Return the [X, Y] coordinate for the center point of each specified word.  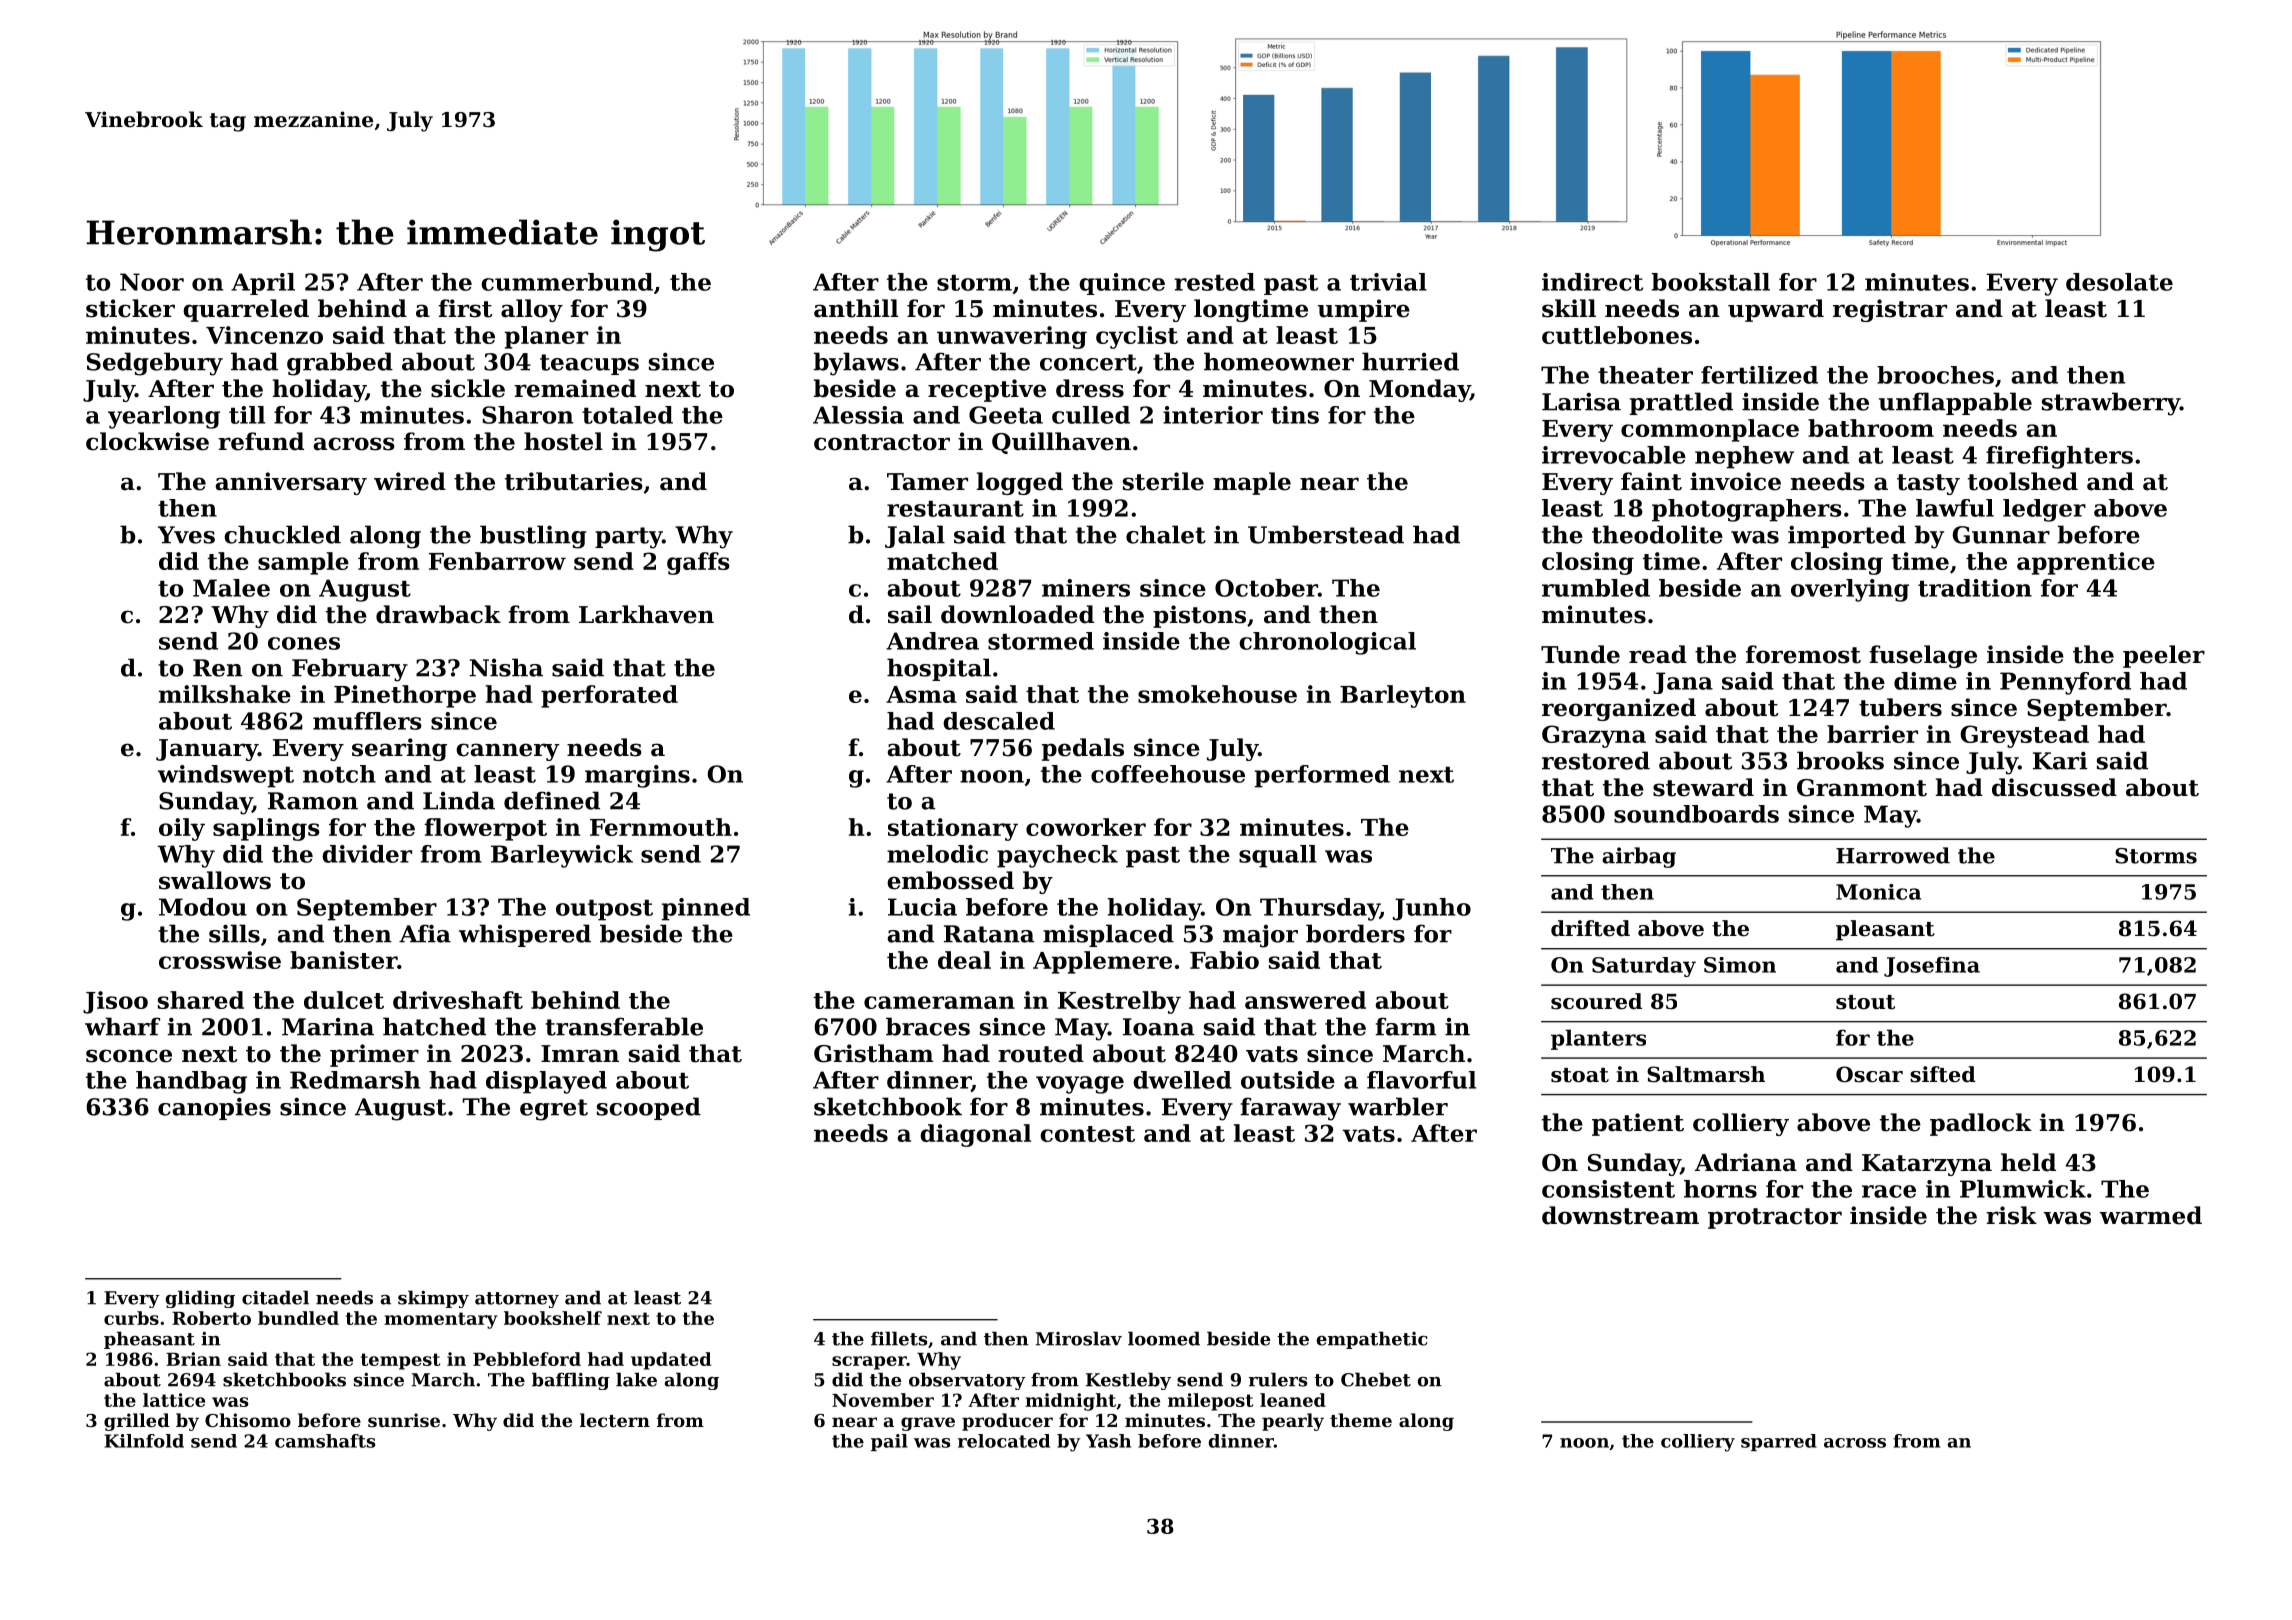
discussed [2054, 787]
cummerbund [567, 282]
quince [1122, 284]
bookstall [1711, 282]
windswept [226, 776]
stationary [953, 829]
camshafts [325, 1441]
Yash [1108, 1441]
